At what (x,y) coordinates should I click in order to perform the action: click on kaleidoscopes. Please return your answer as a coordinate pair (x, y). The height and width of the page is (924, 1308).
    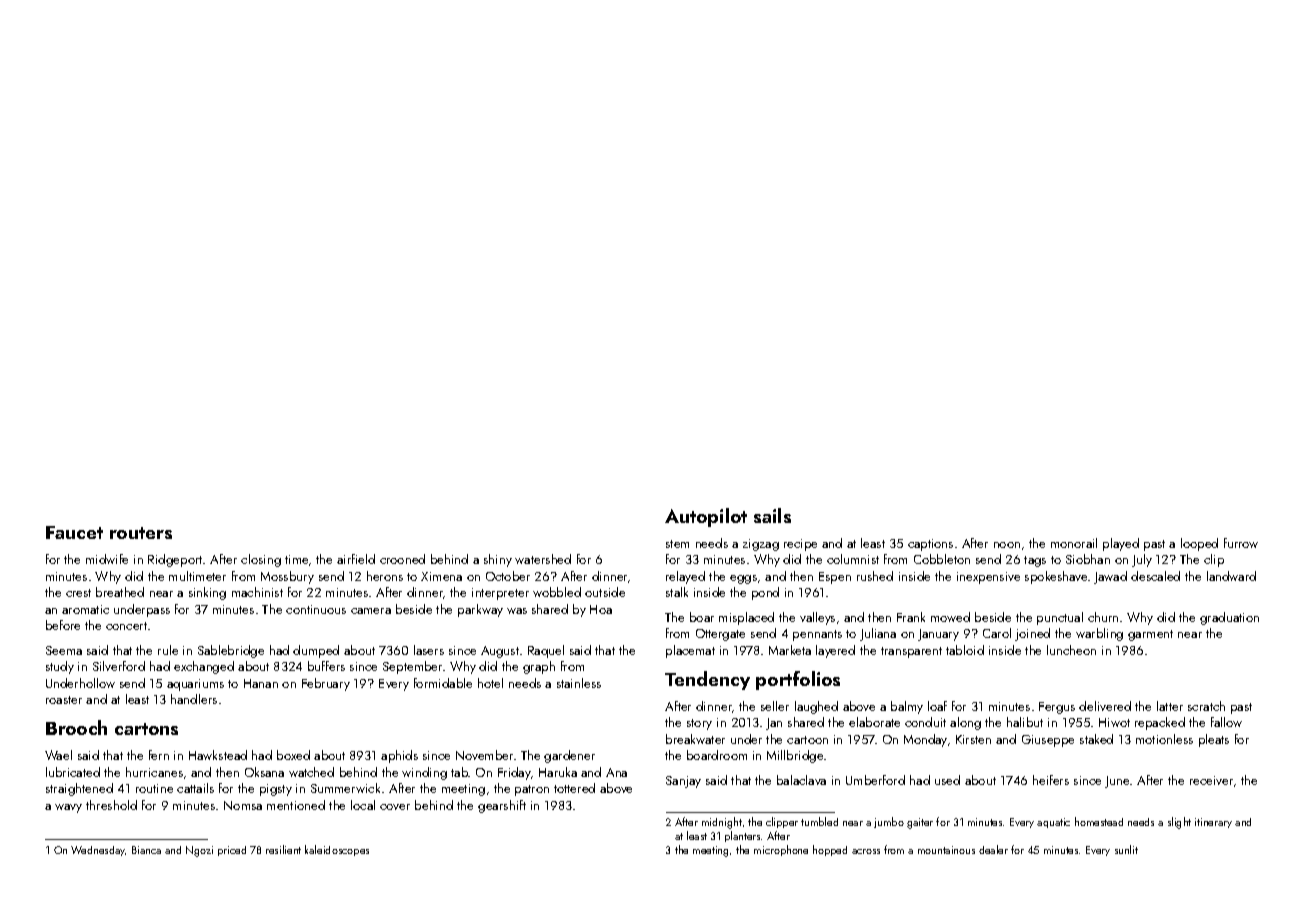
    Looking at the image, I should click on (337, 850).
